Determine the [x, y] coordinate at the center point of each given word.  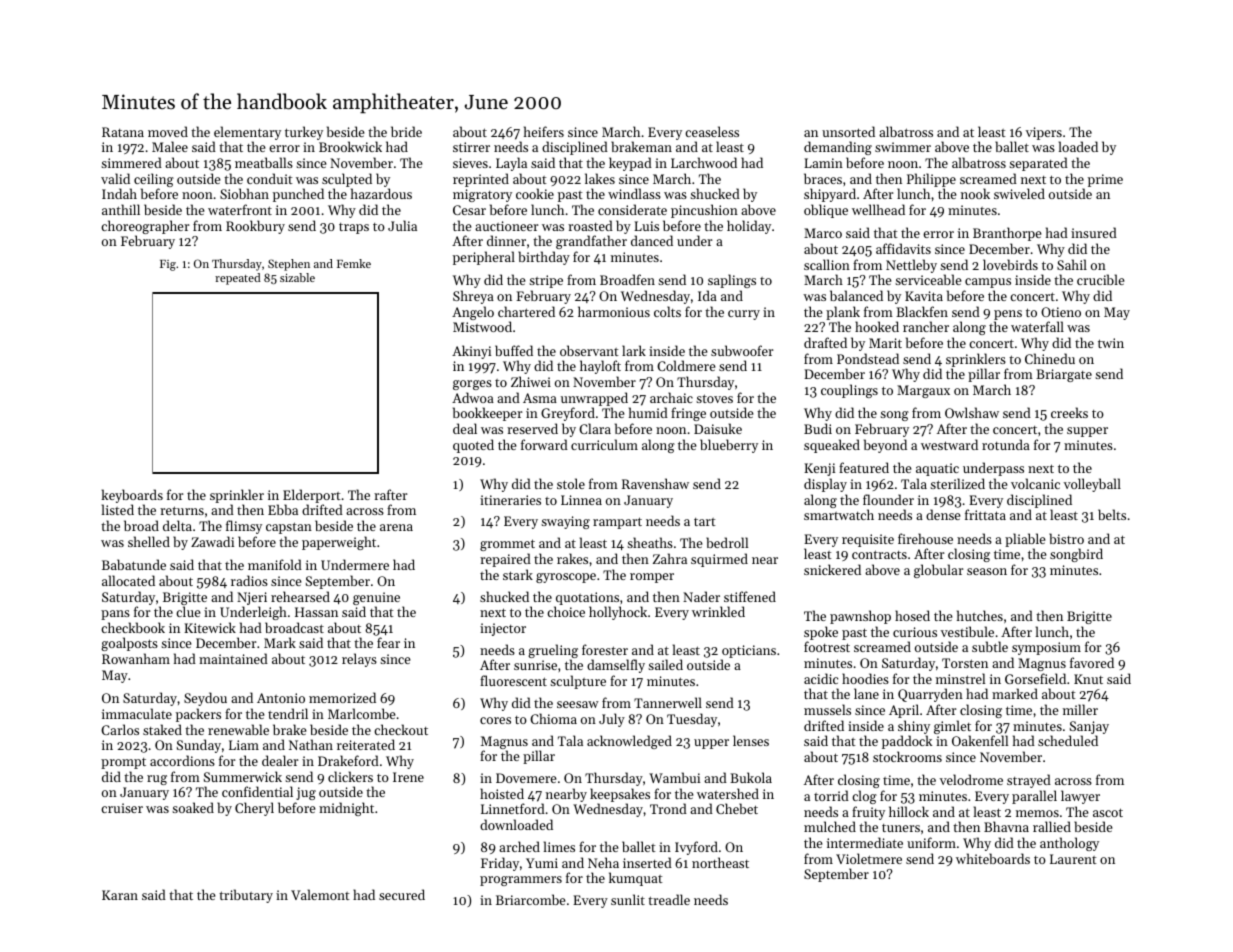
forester [605, 649]
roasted [590, 225]
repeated [238, 279]
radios [249, 580]
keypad [630, 164]
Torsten [965, 663]
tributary [246, 896]
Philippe [931, 180]
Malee [170, 146]
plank [843, 313]
